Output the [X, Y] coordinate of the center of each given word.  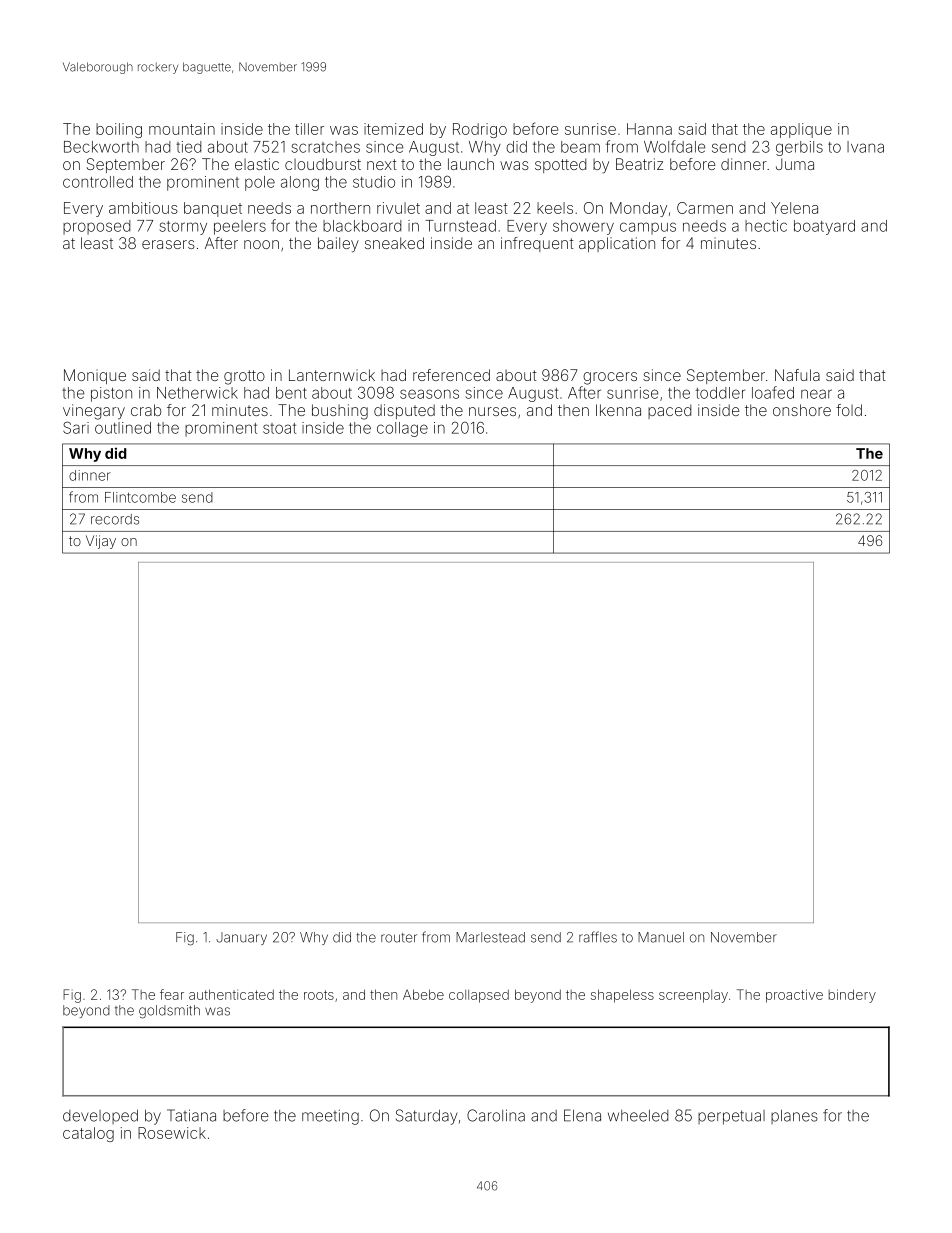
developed [100, 1116]
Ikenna [618, 410]
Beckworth [101, 147]
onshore [802, 410]
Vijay [101, 542]
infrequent [537, 244]
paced [669, 411]
